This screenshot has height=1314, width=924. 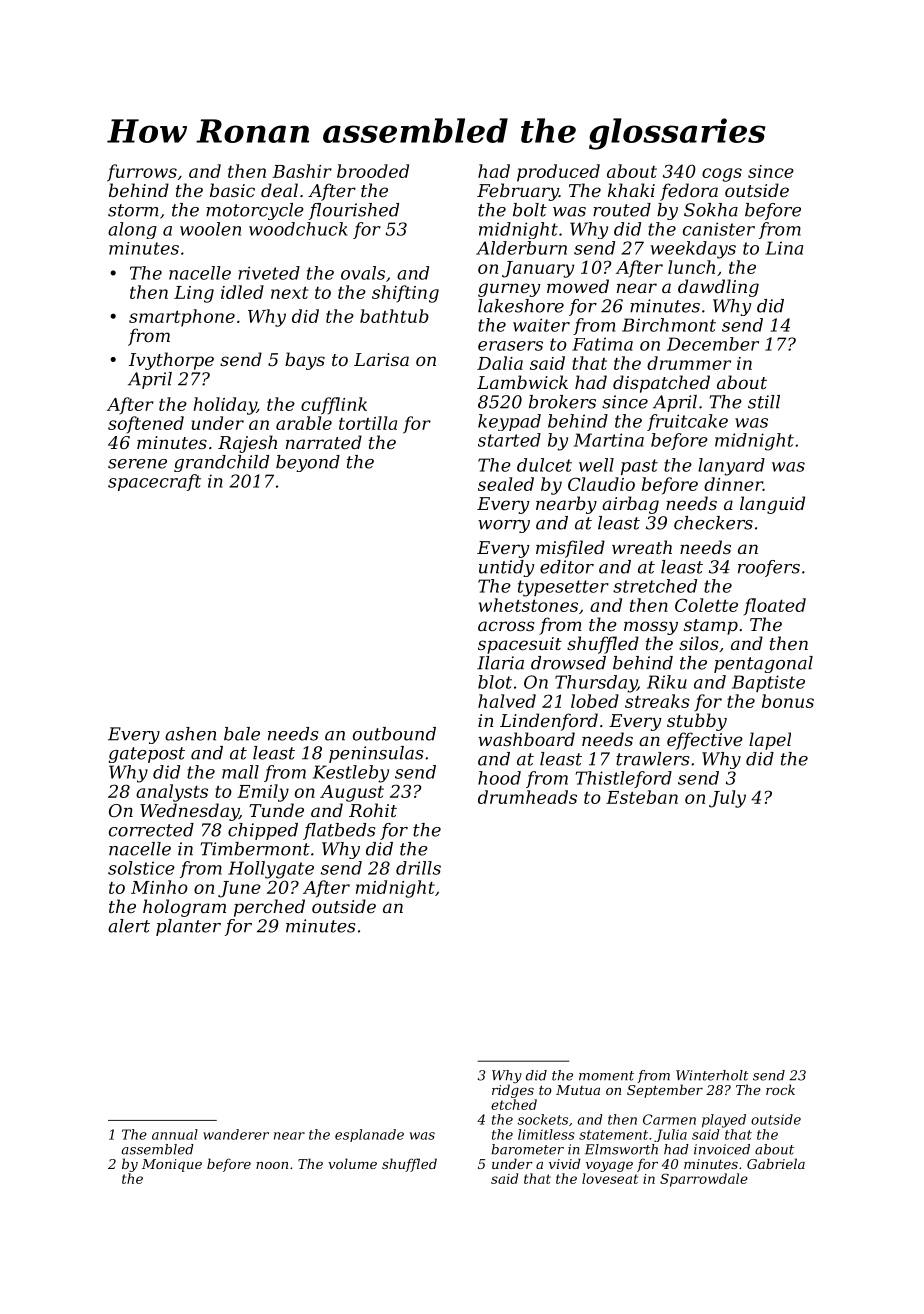 I want to click on July, so click(x=727, y=799).
